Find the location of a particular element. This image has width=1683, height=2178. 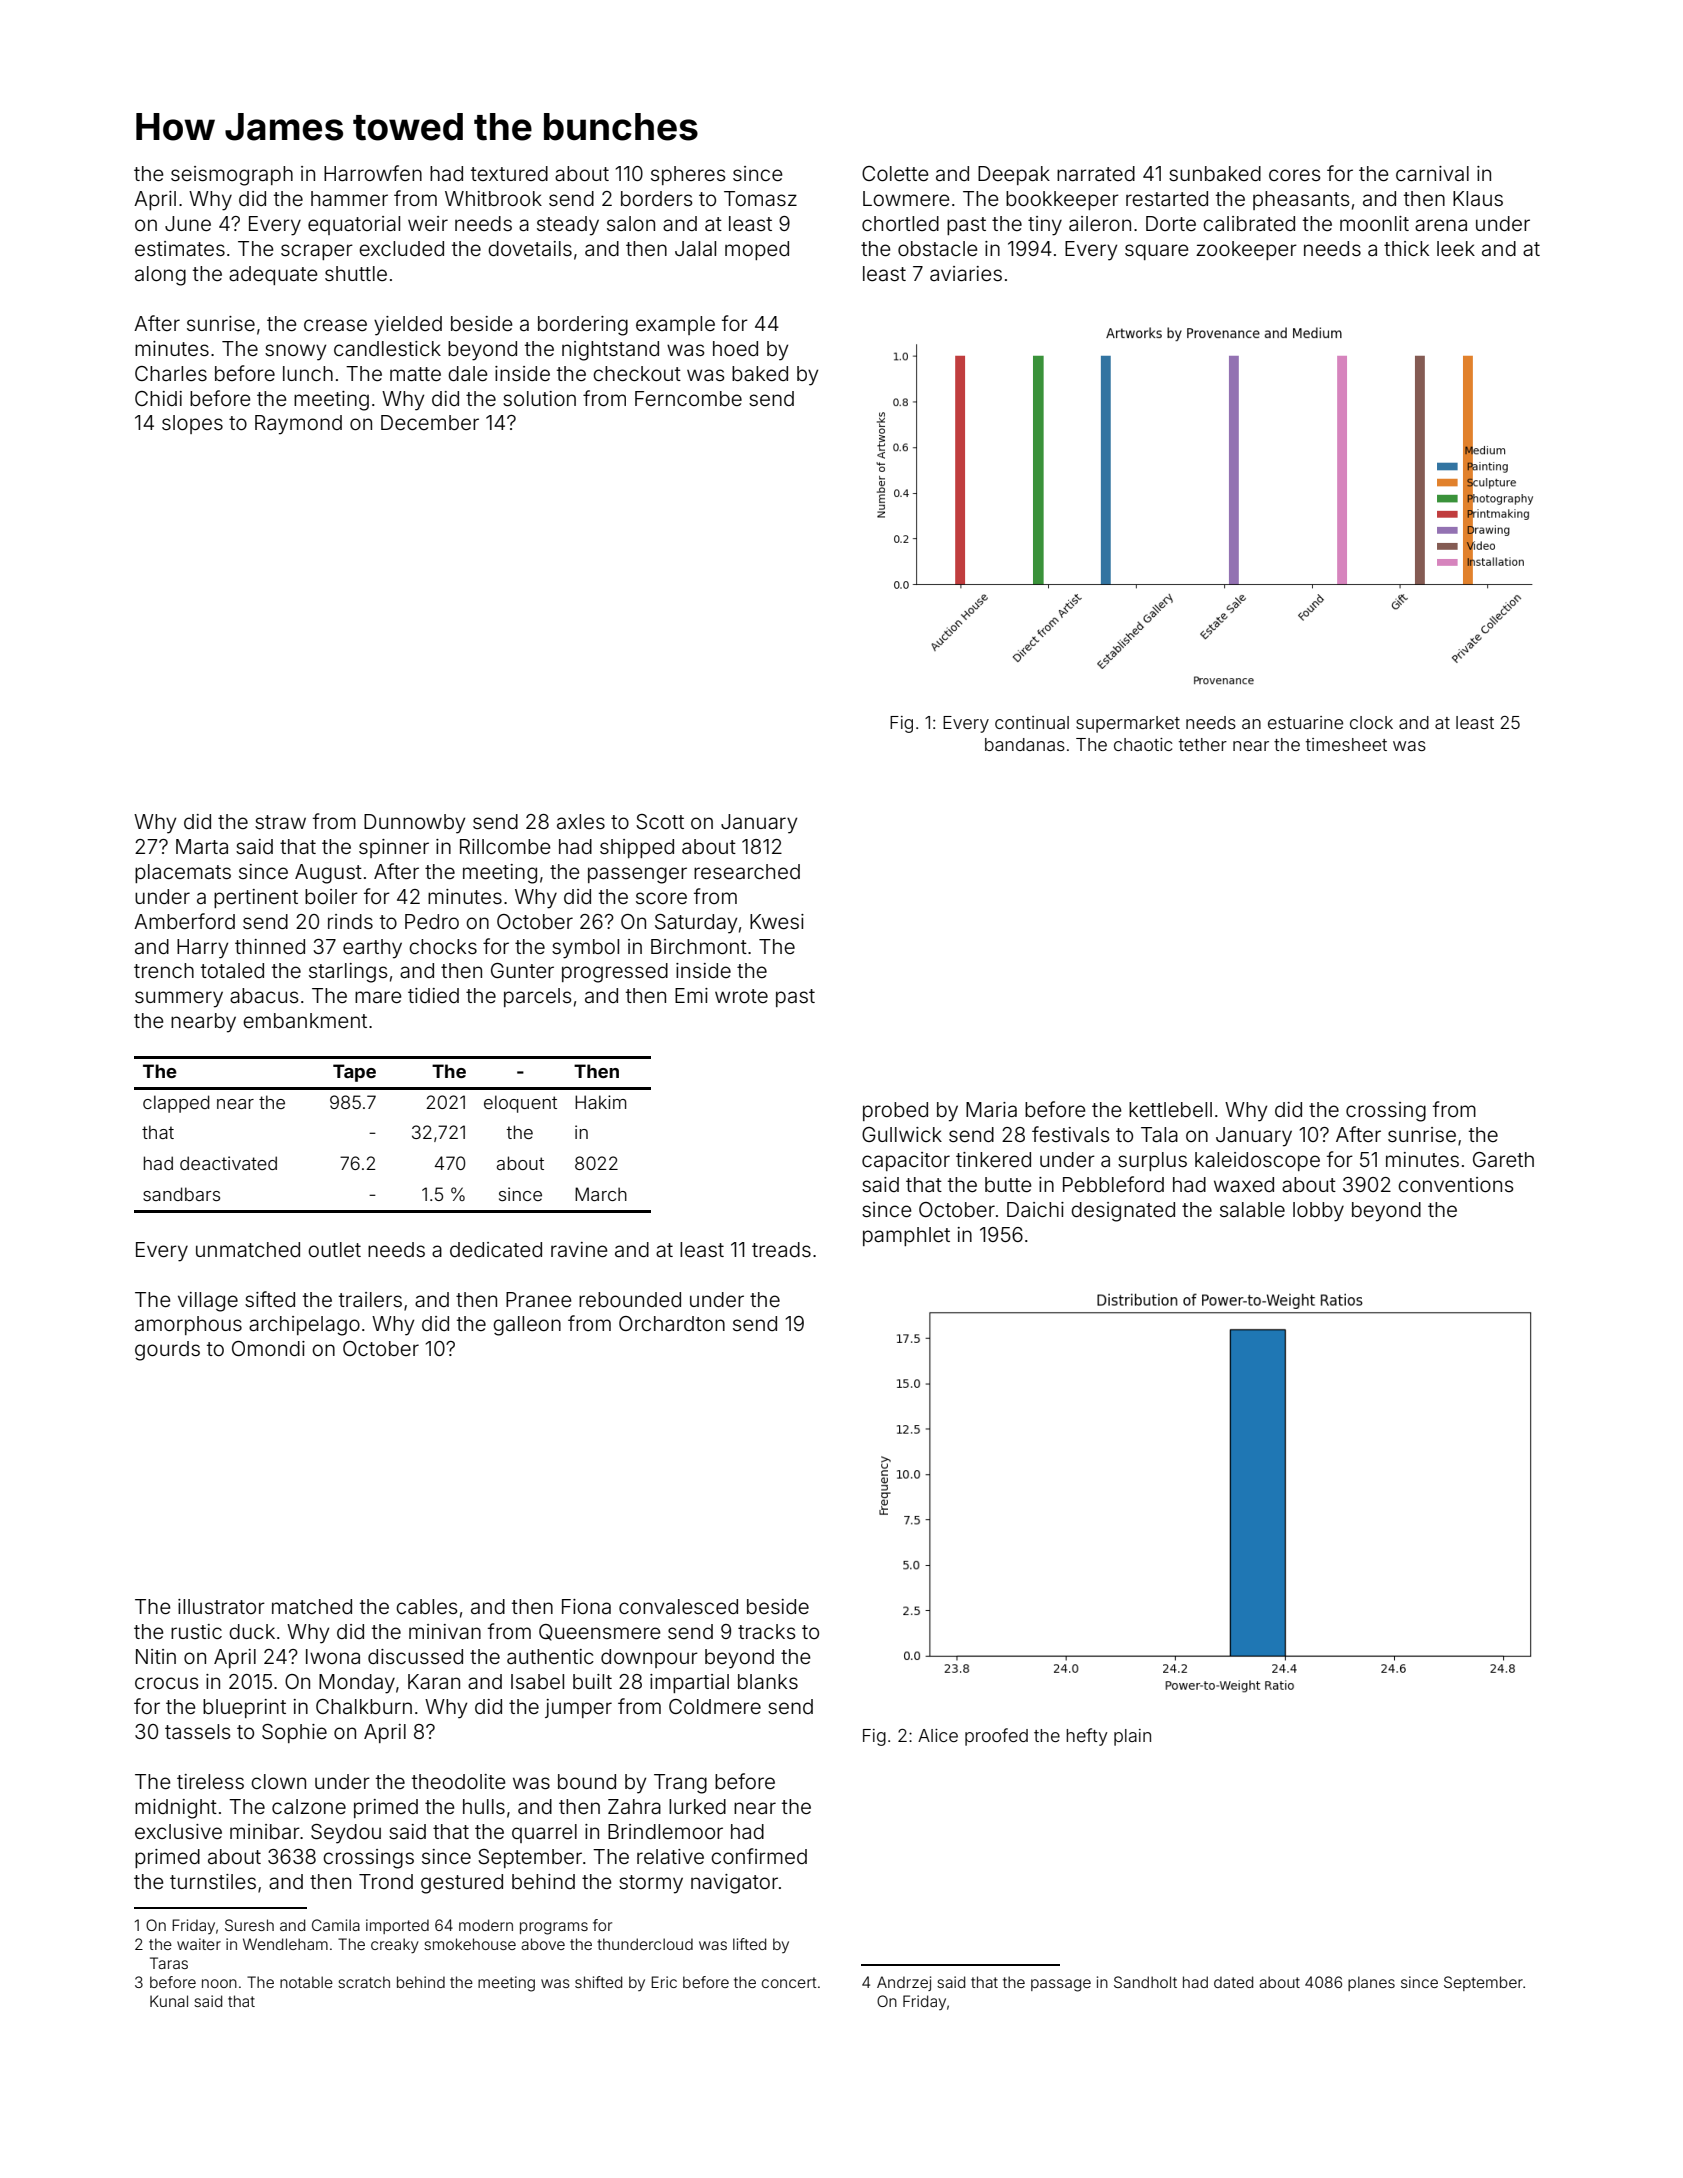

Orchardton is located at coordinates (672, 1323).
